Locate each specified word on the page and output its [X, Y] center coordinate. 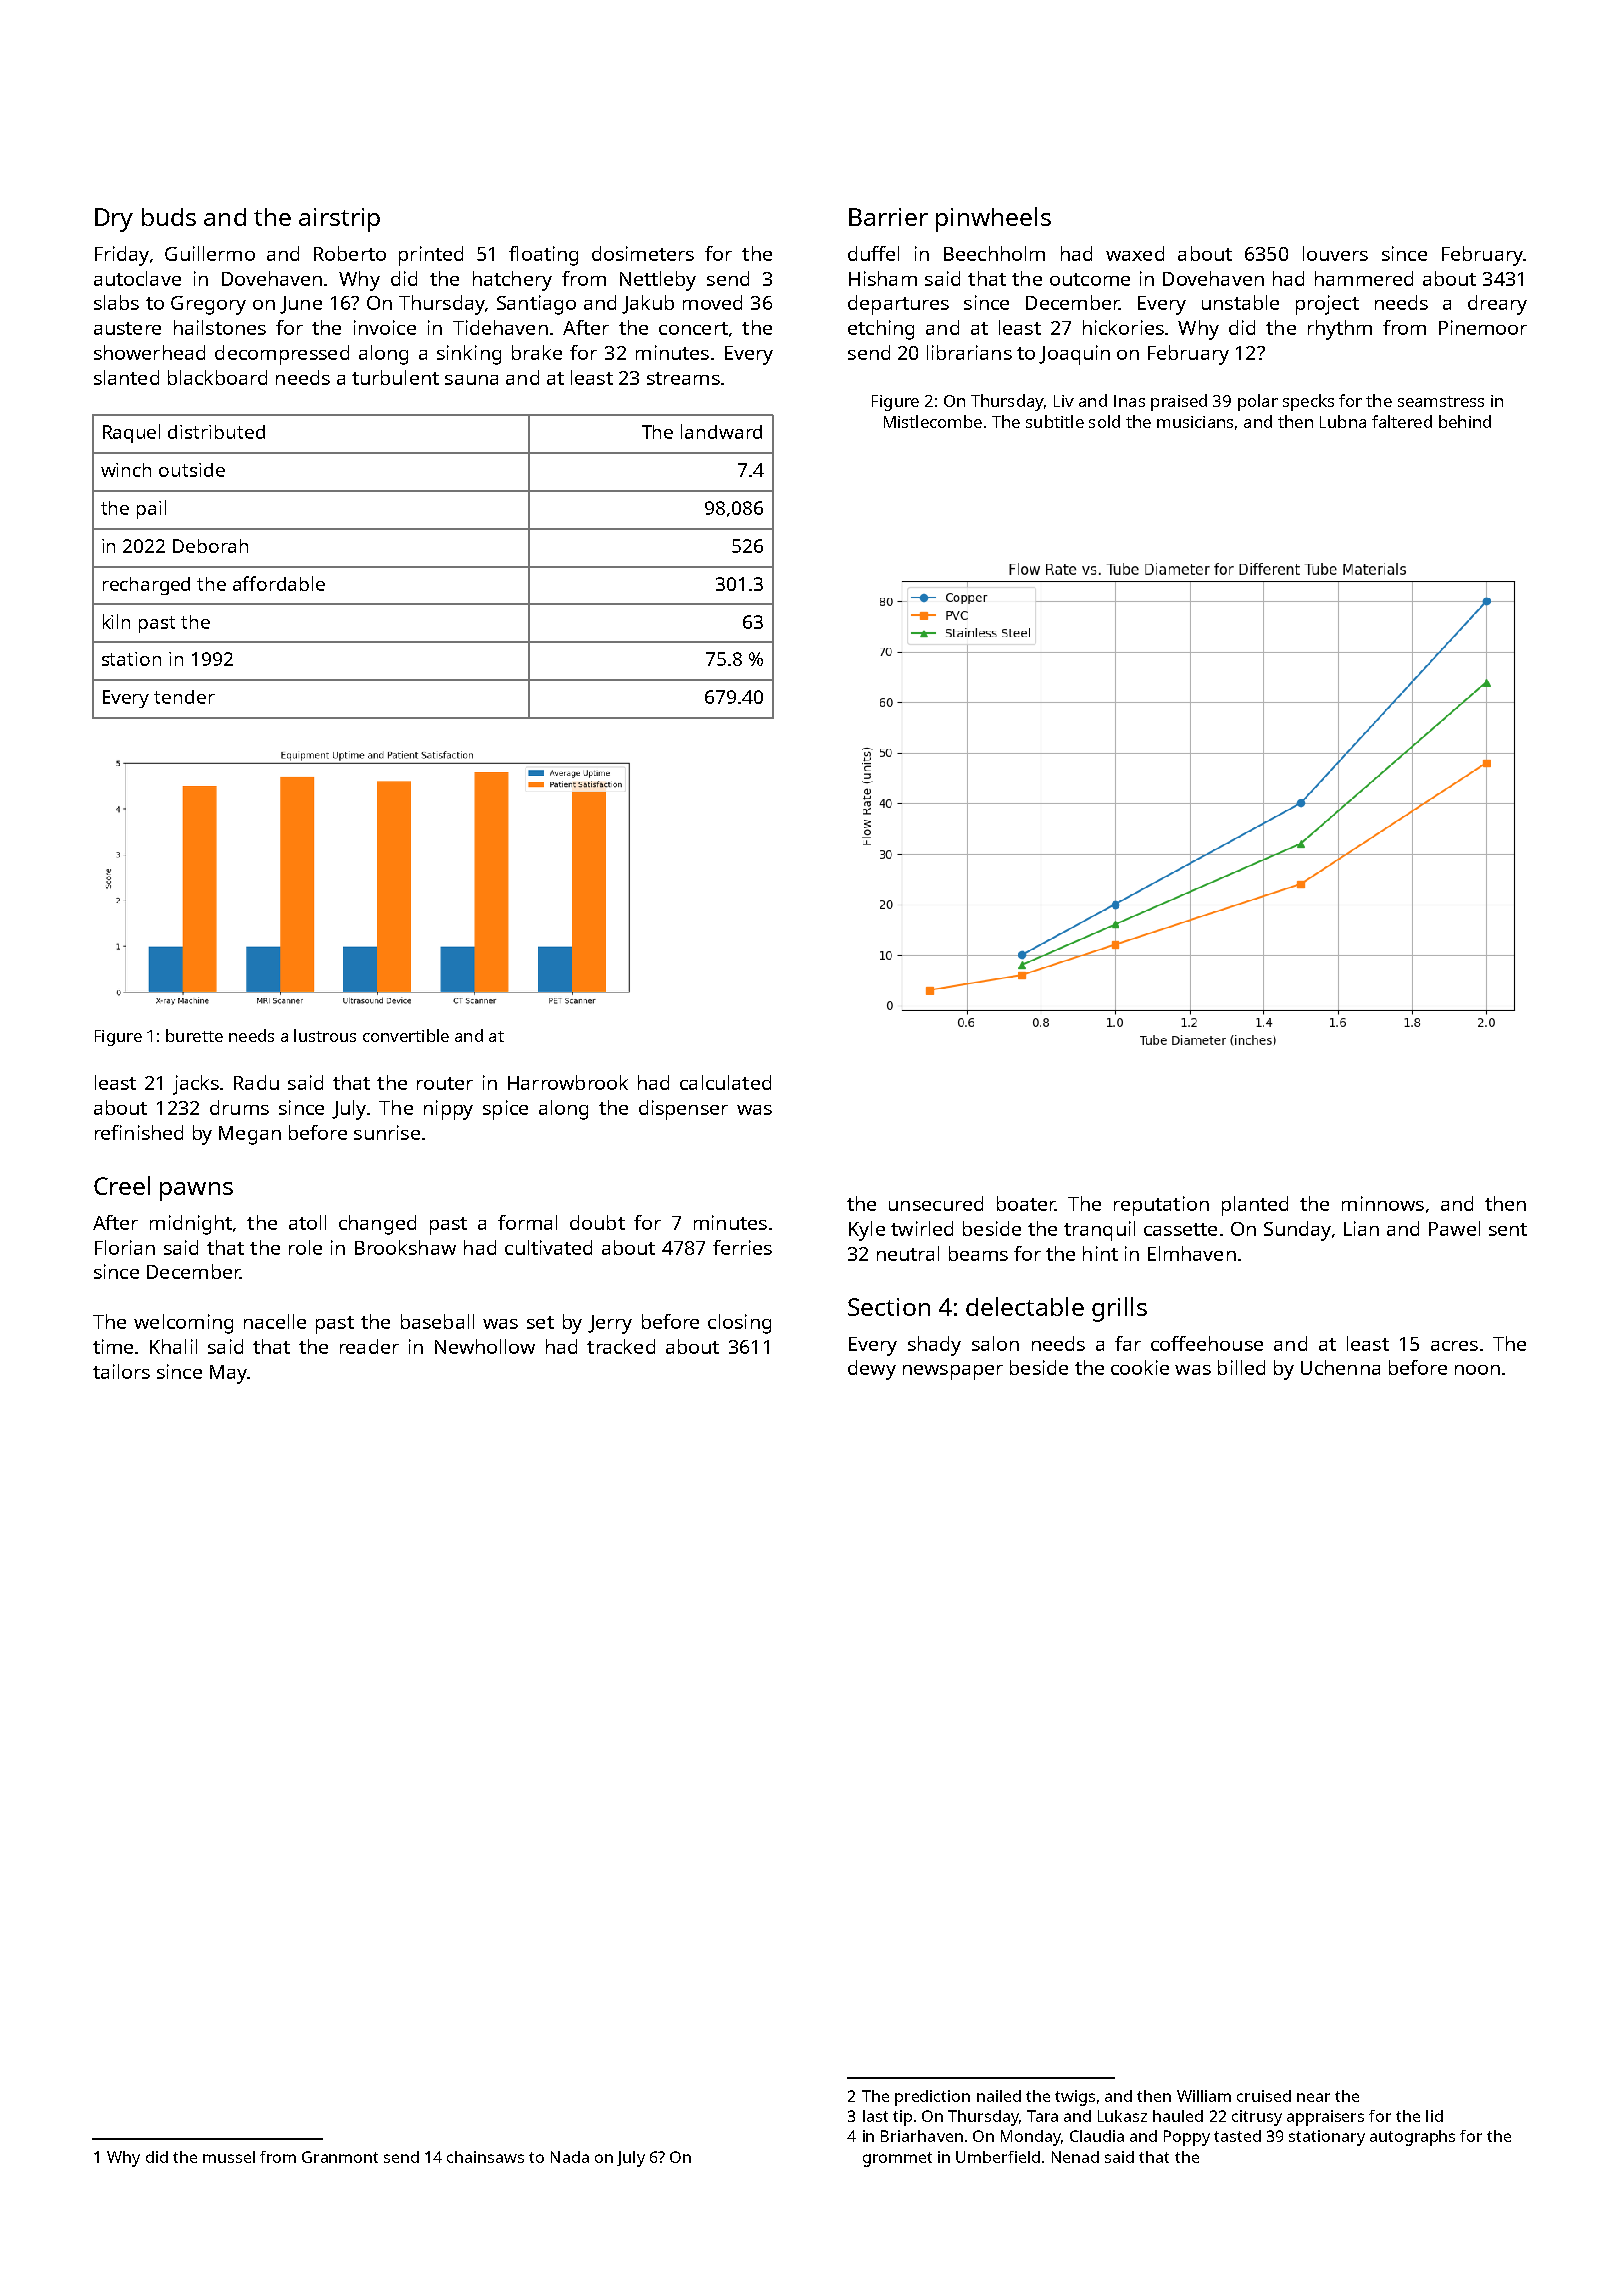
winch [126, 470]
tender [184, 697]
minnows [1383, 1203]
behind [1465, 421]
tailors [121, 1371]
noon [1477, 1370]
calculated [725, 1082]
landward [721, 431]
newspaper [953, 1372]
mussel [229, 2157]
